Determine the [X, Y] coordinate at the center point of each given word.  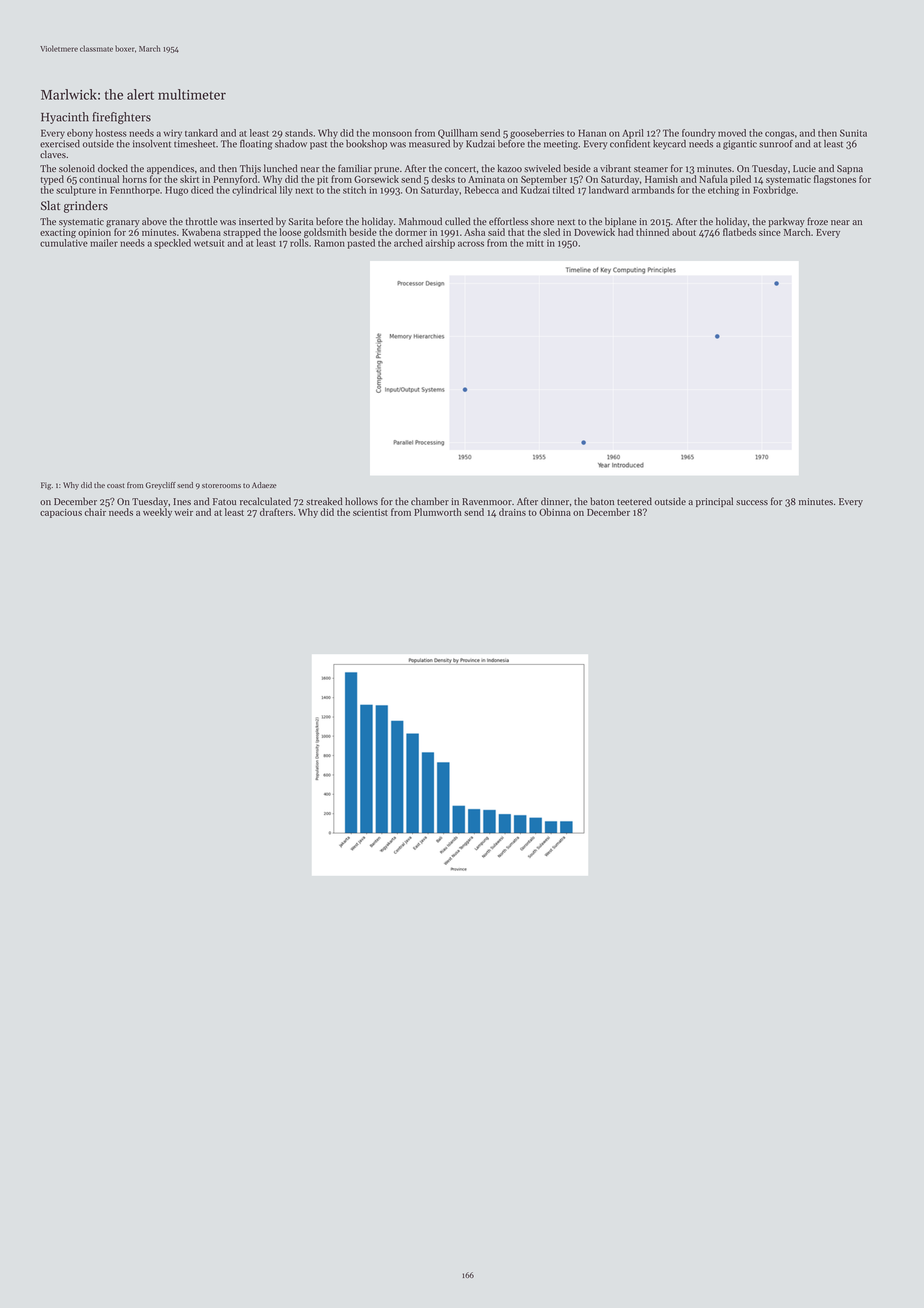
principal [714, 502]
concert [460, 169]
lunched [281, 168]
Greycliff [160, 486]
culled [458, 221]
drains [512, 512]
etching [723, 191]
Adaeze [264, 485]
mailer [104, 243]
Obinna [555, 512]
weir [183, 512]
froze [817, 221]
